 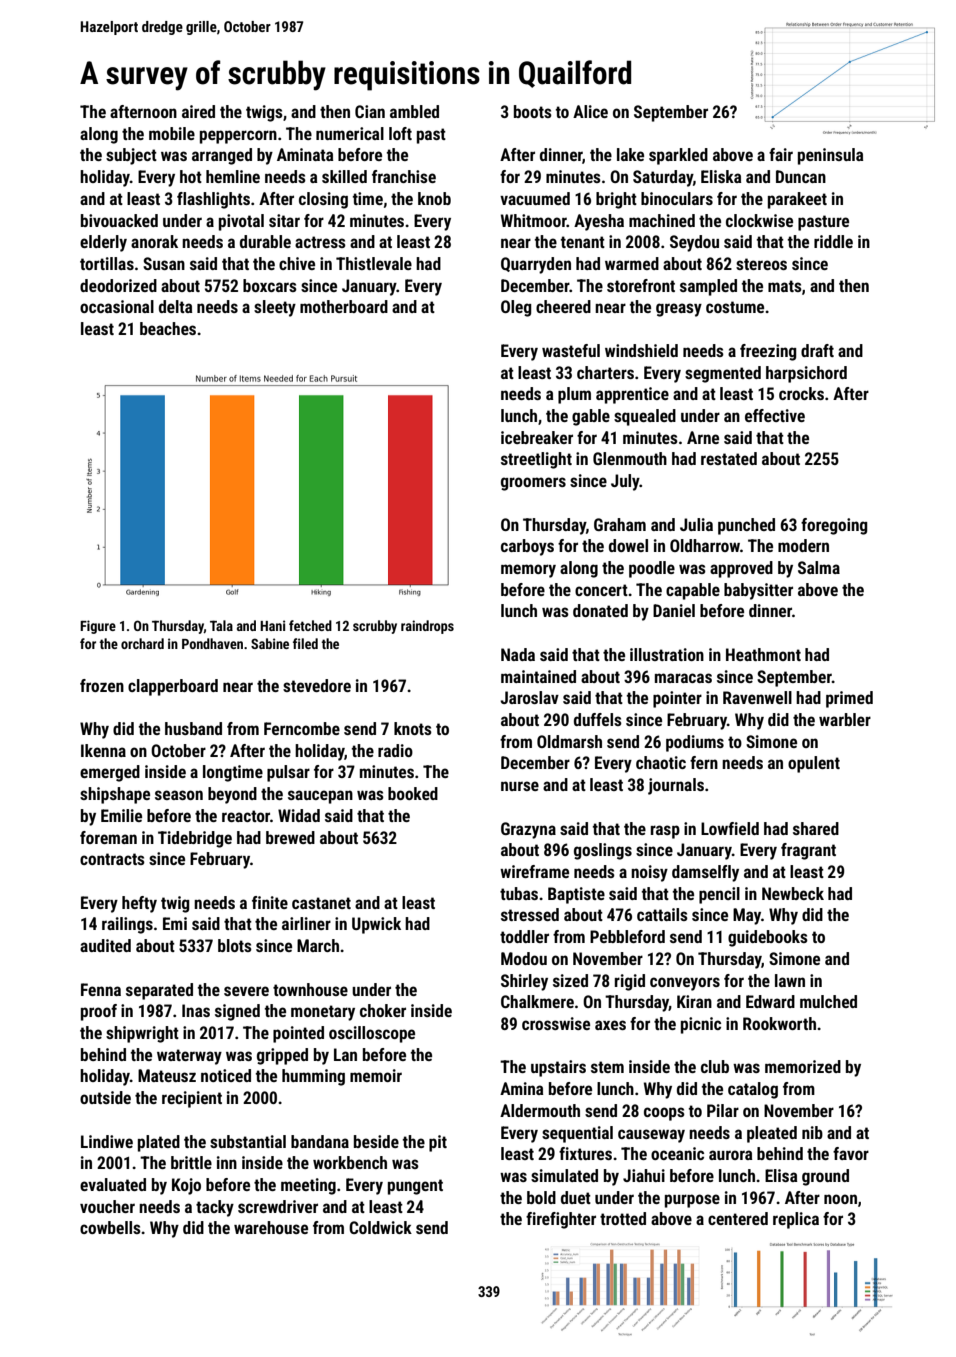 I want to click on aired, so click(x=198, y=111).
